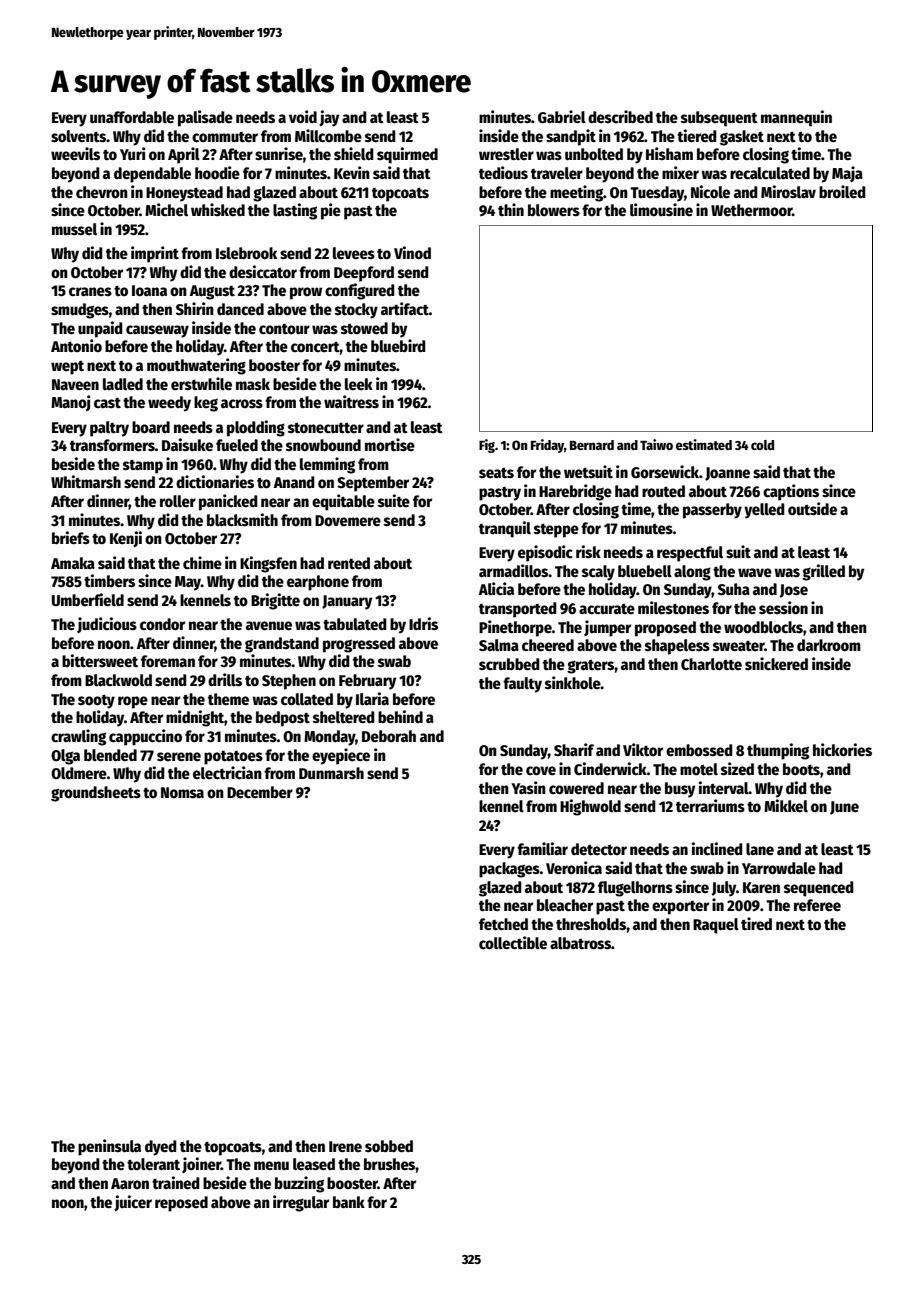  What do you see at coordinates (503, 173) in the screenshot?
I see `tedious` at bounding box center [503, 173].
